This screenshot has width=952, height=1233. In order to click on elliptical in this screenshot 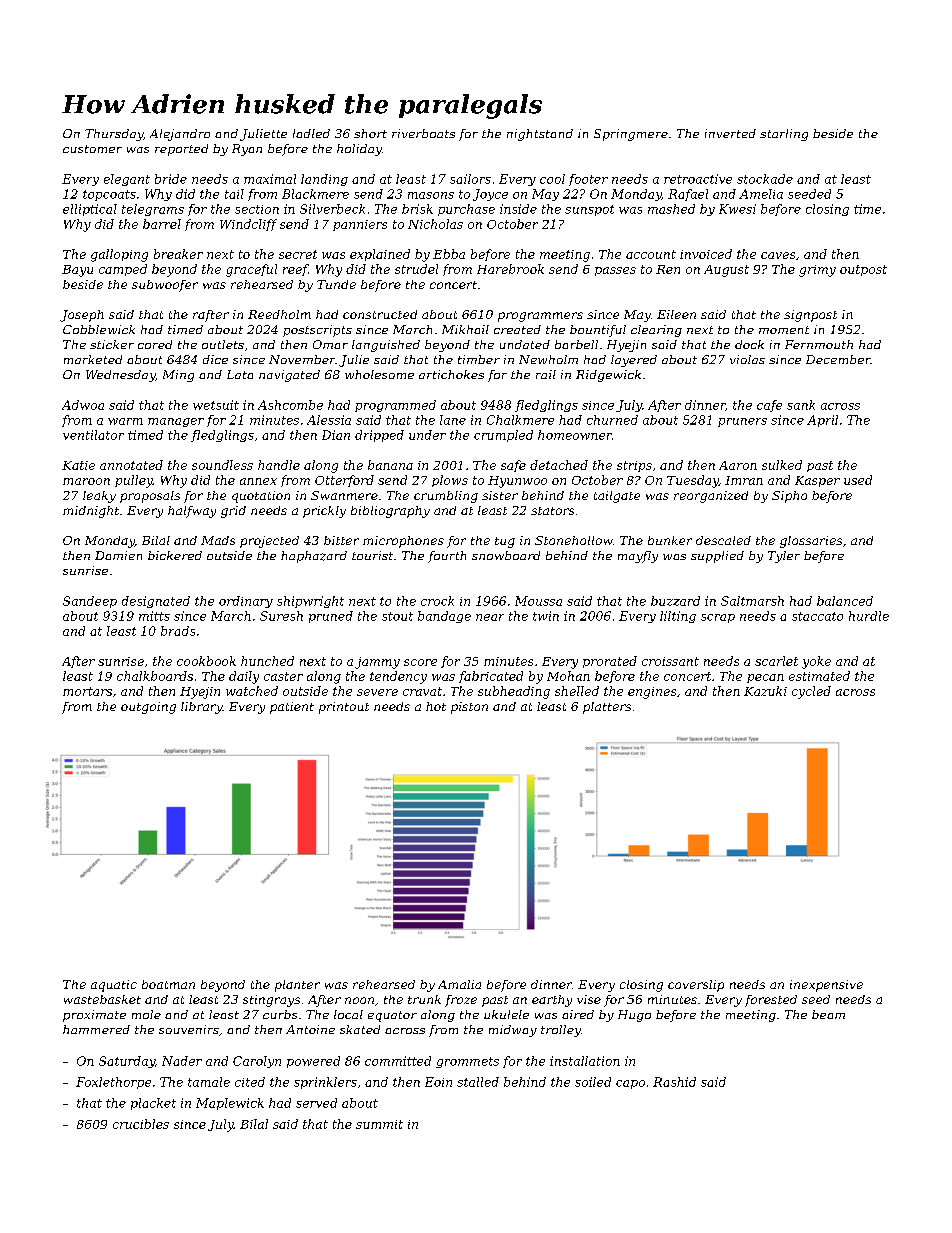, I will do `click(90, 210)`.
